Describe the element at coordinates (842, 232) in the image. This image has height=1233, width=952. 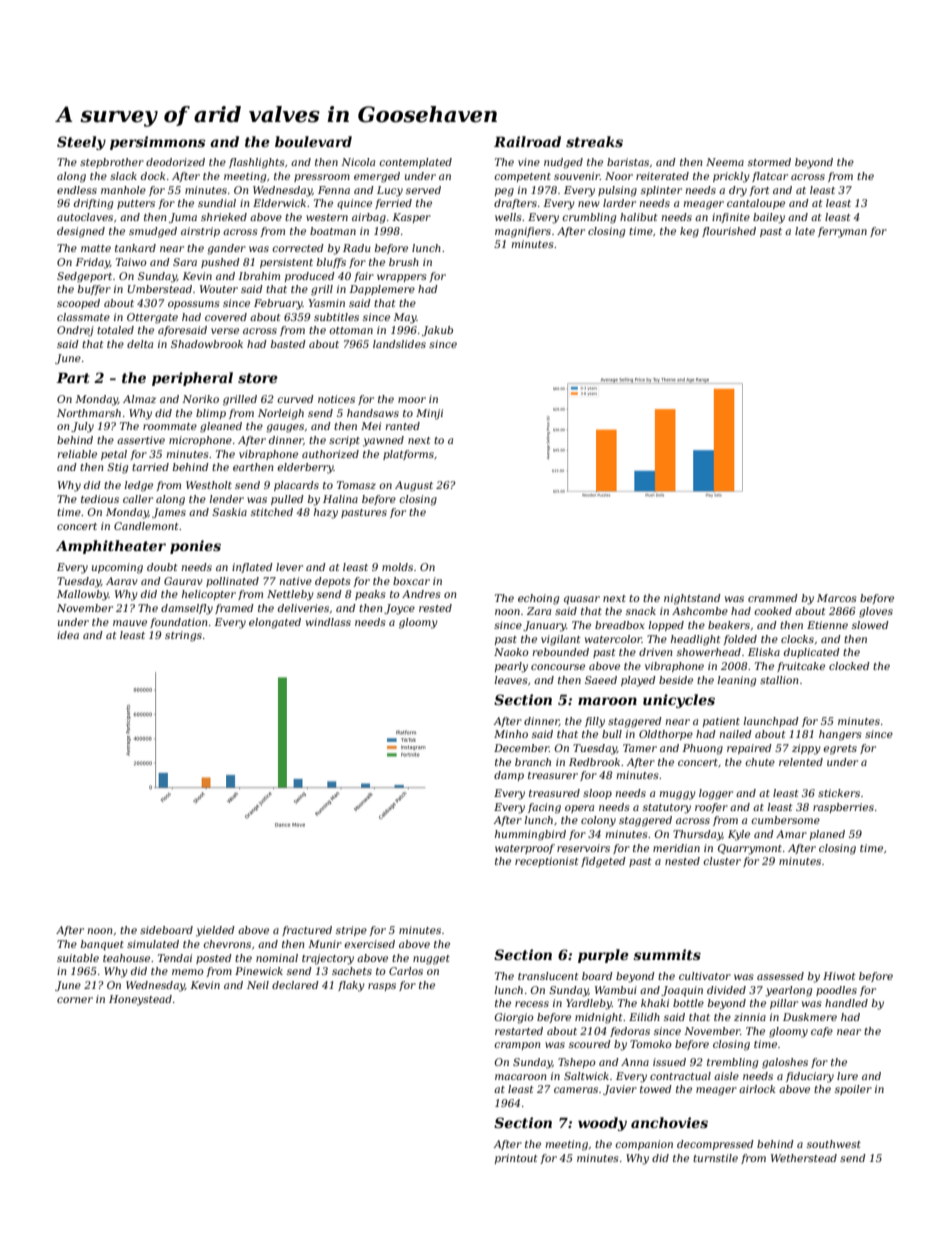
I see `ferryman` at that location.
